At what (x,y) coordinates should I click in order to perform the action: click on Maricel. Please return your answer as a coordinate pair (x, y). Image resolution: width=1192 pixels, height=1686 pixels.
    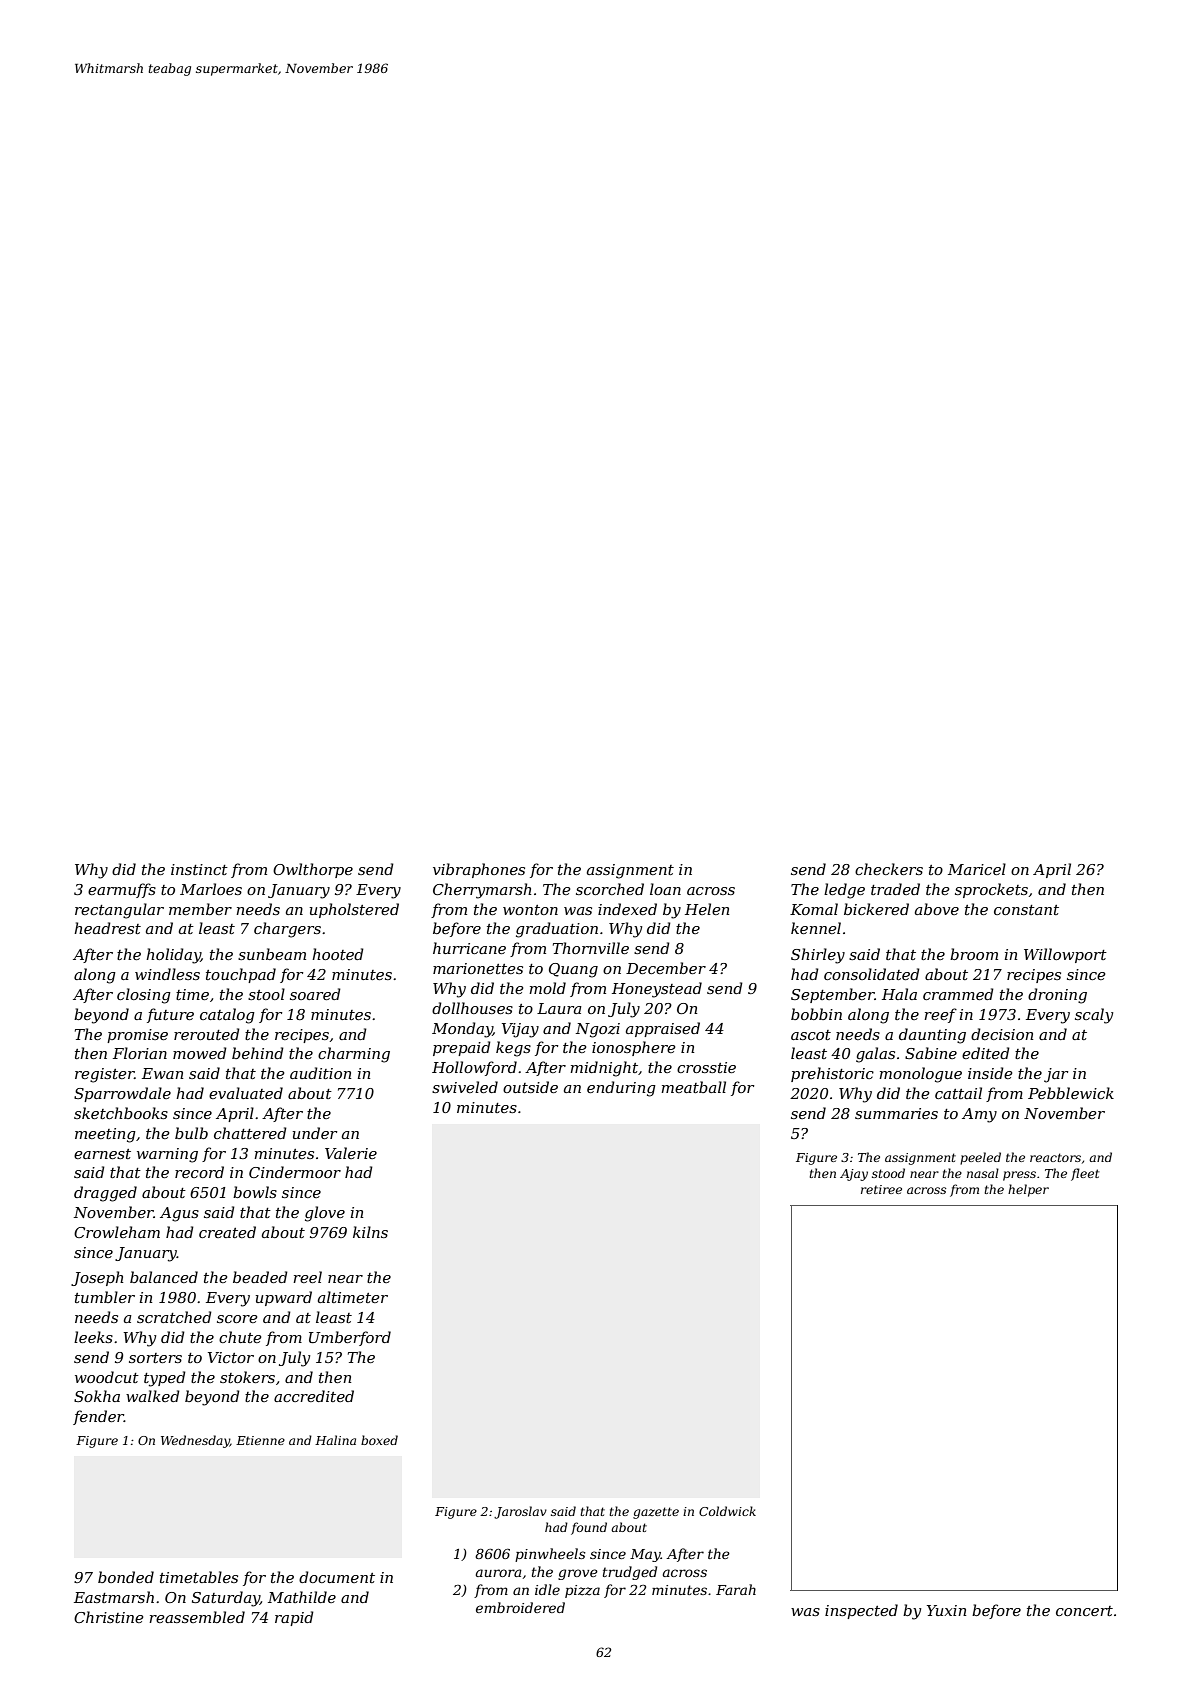
    Looking at the image, I should click on (977, 869).
